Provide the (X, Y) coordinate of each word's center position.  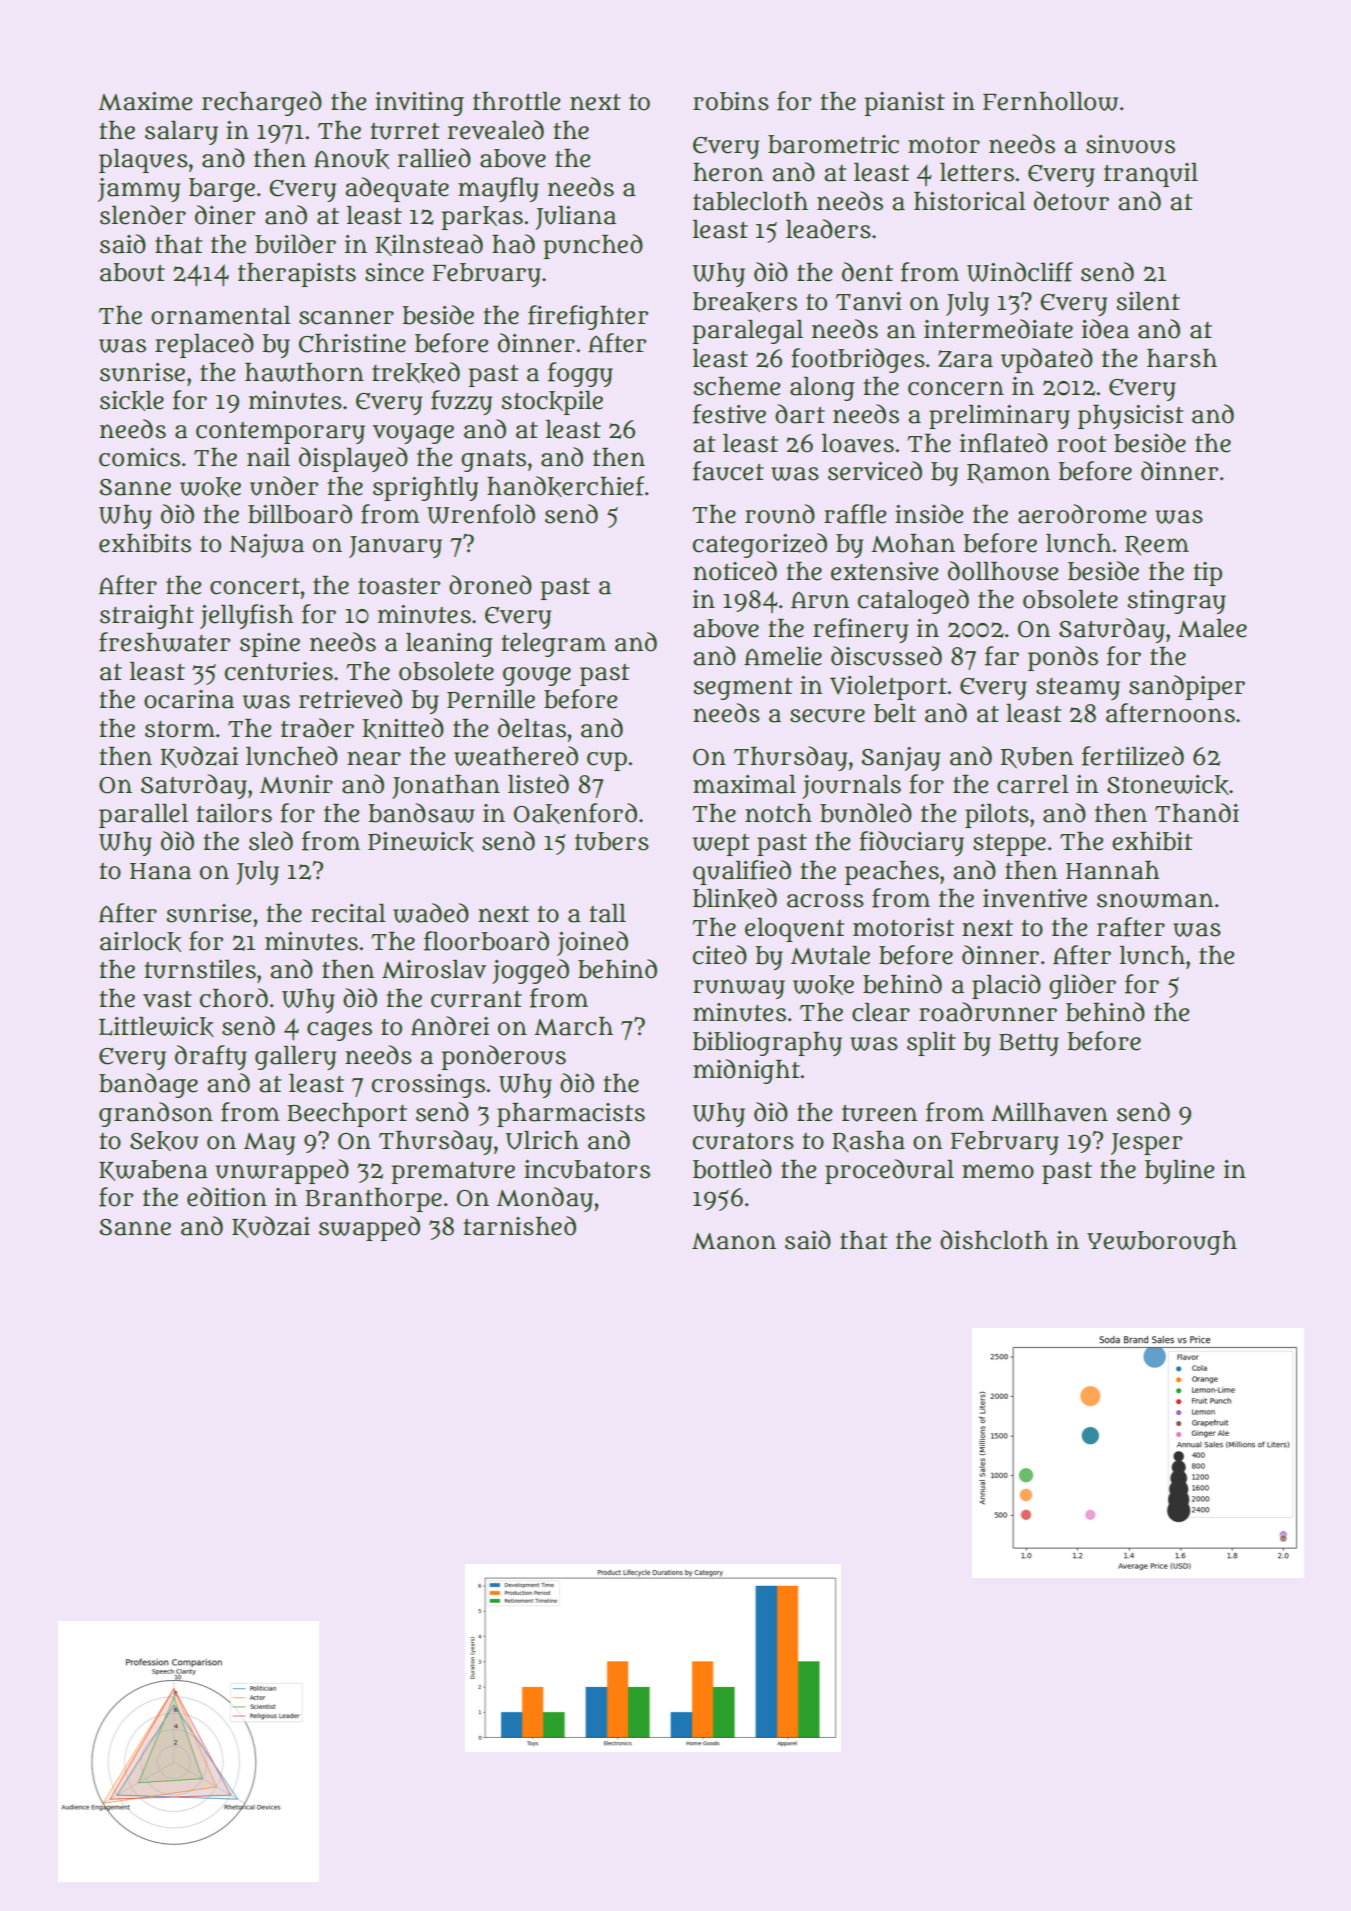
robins (731, 101)
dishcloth (994, 1240)
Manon (734, 1241)
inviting (419, 104)
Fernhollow (1050, 101)
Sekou (164, 1141)
